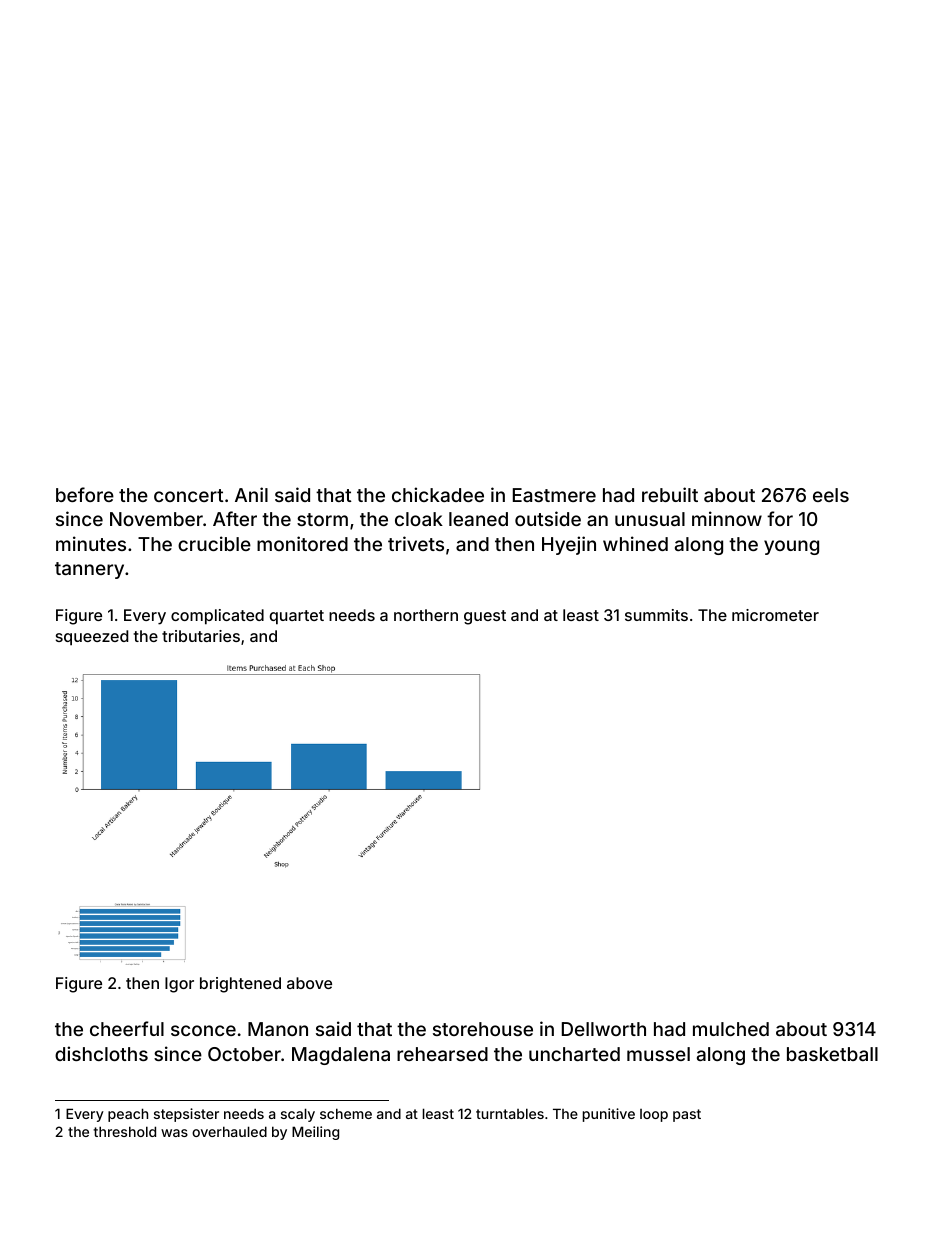  Describe the element at coordinates (201, 636) in the page. I see `tributaries` at that location.
